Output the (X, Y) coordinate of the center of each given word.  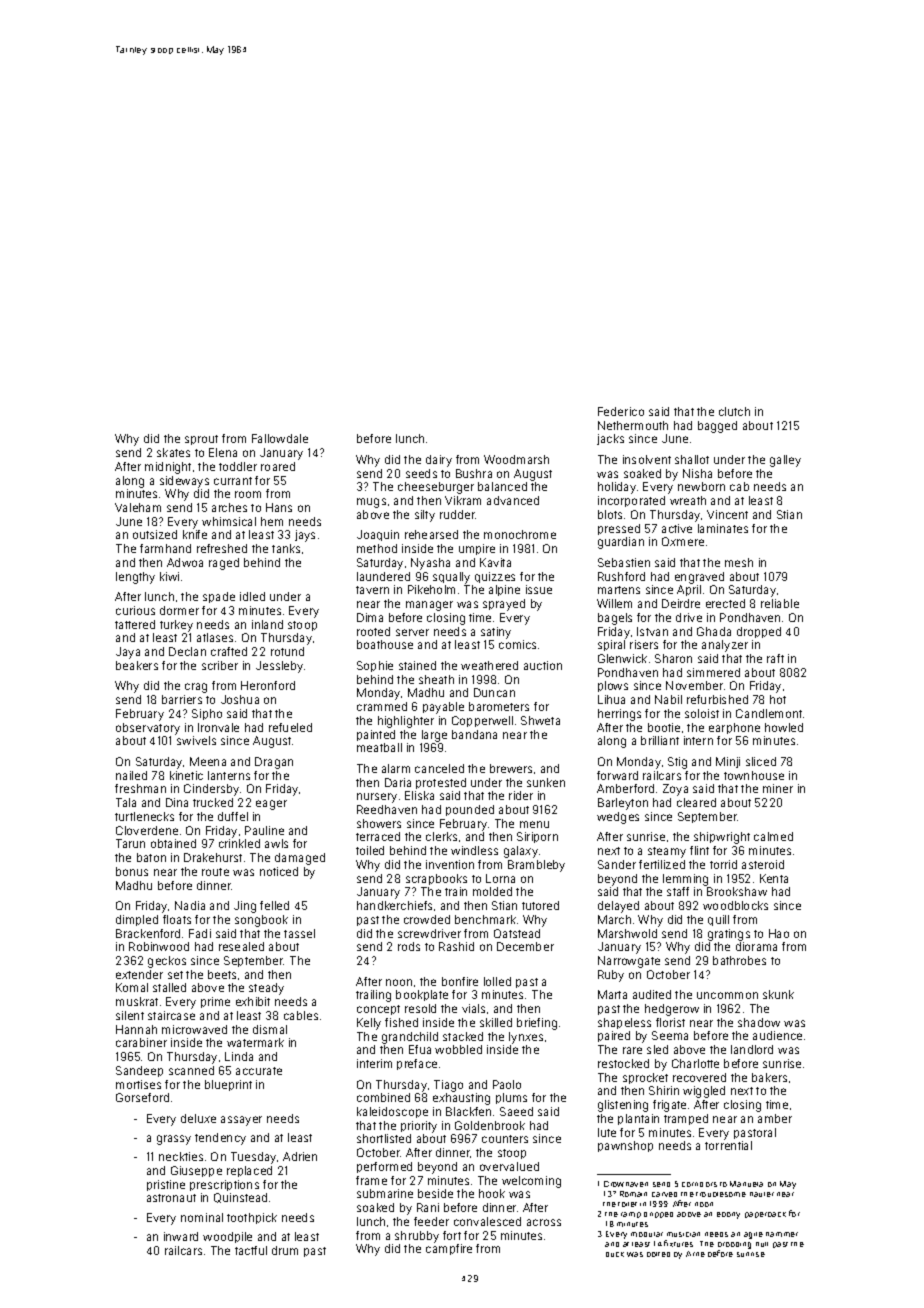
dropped (759, 632)
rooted (373, 631)
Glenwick (622, 658)
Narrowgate (629, 962)
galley (785, 461)
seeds (421, 473)
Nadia (190, 905)
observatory (148, 729)
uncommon (727, 995)
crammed (382, 706)
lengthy (135, 578)
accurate (259, 1071)
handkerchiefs (394, 905)
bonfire (460, 981)
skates (173, 452)
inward (181, 1236)
